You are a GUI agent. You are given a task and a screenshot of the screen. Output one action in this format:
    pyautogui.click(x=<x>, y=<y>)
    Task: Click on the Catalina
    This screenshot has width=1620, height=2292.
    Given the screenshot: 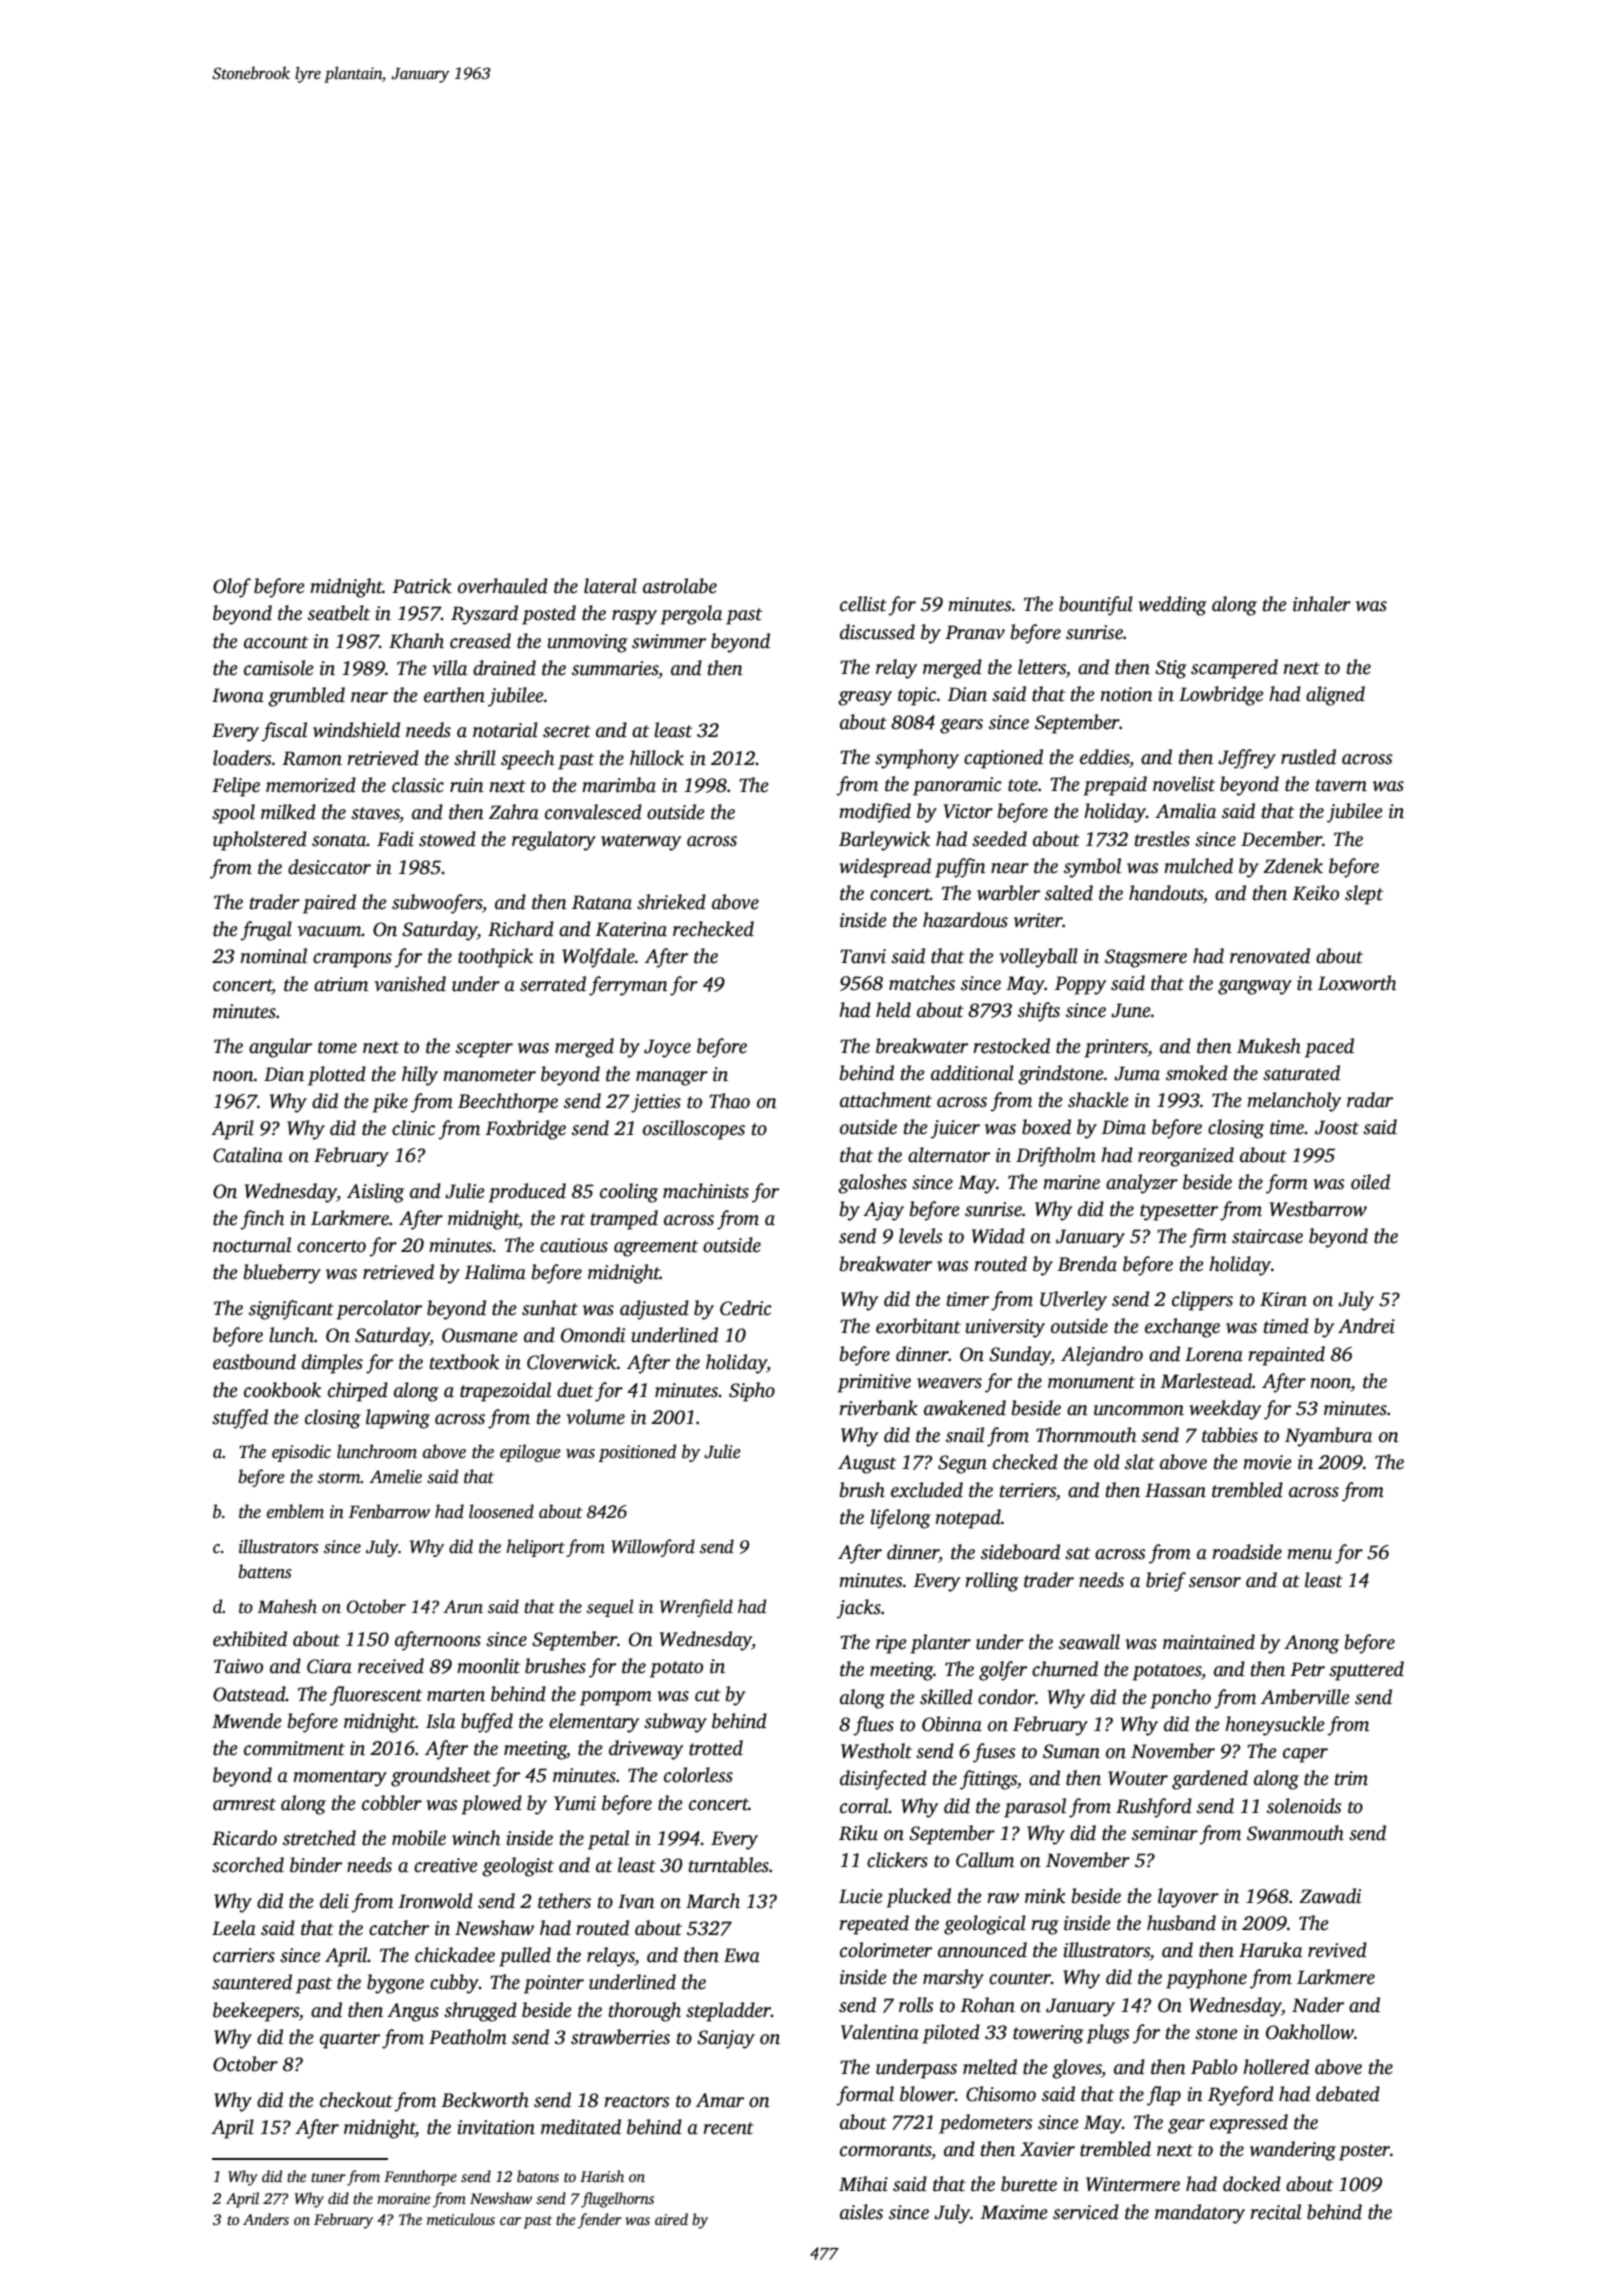 What is the action you would take?
    pyautogui.click(x=248, y=1155)
